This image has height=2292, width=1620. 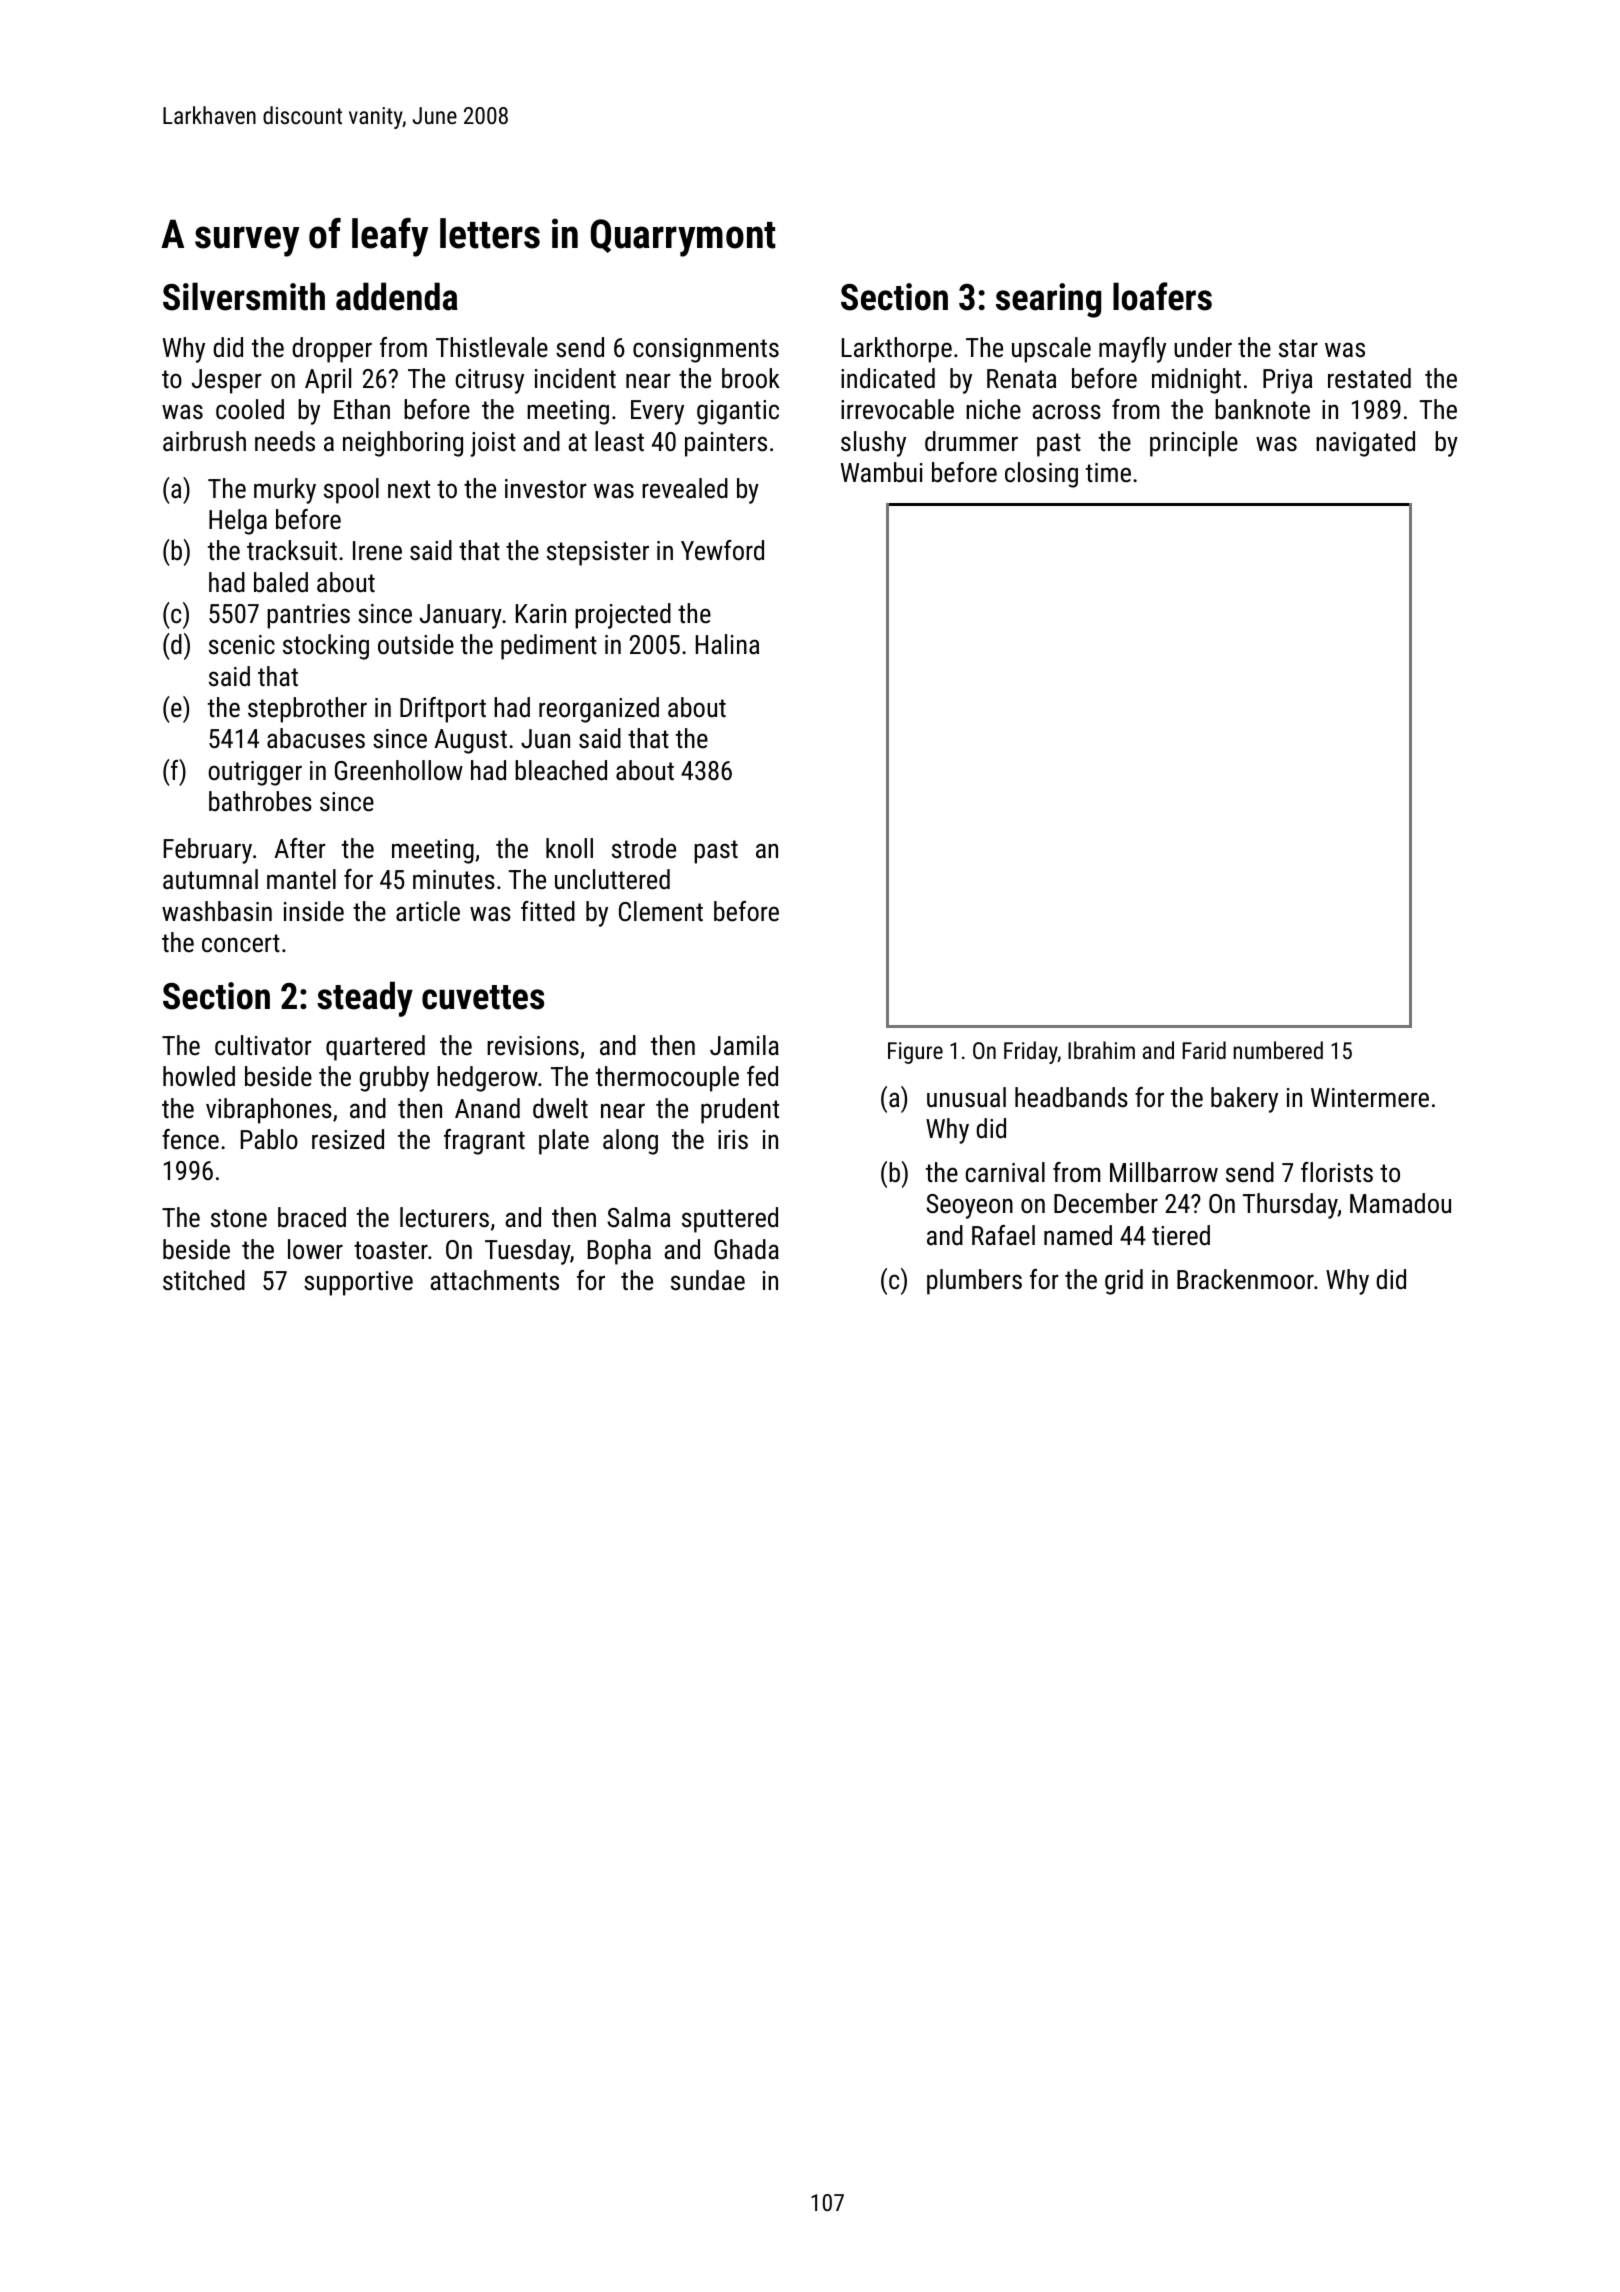 I want to click on Wintermere, so click(x=1370, y=1098).
